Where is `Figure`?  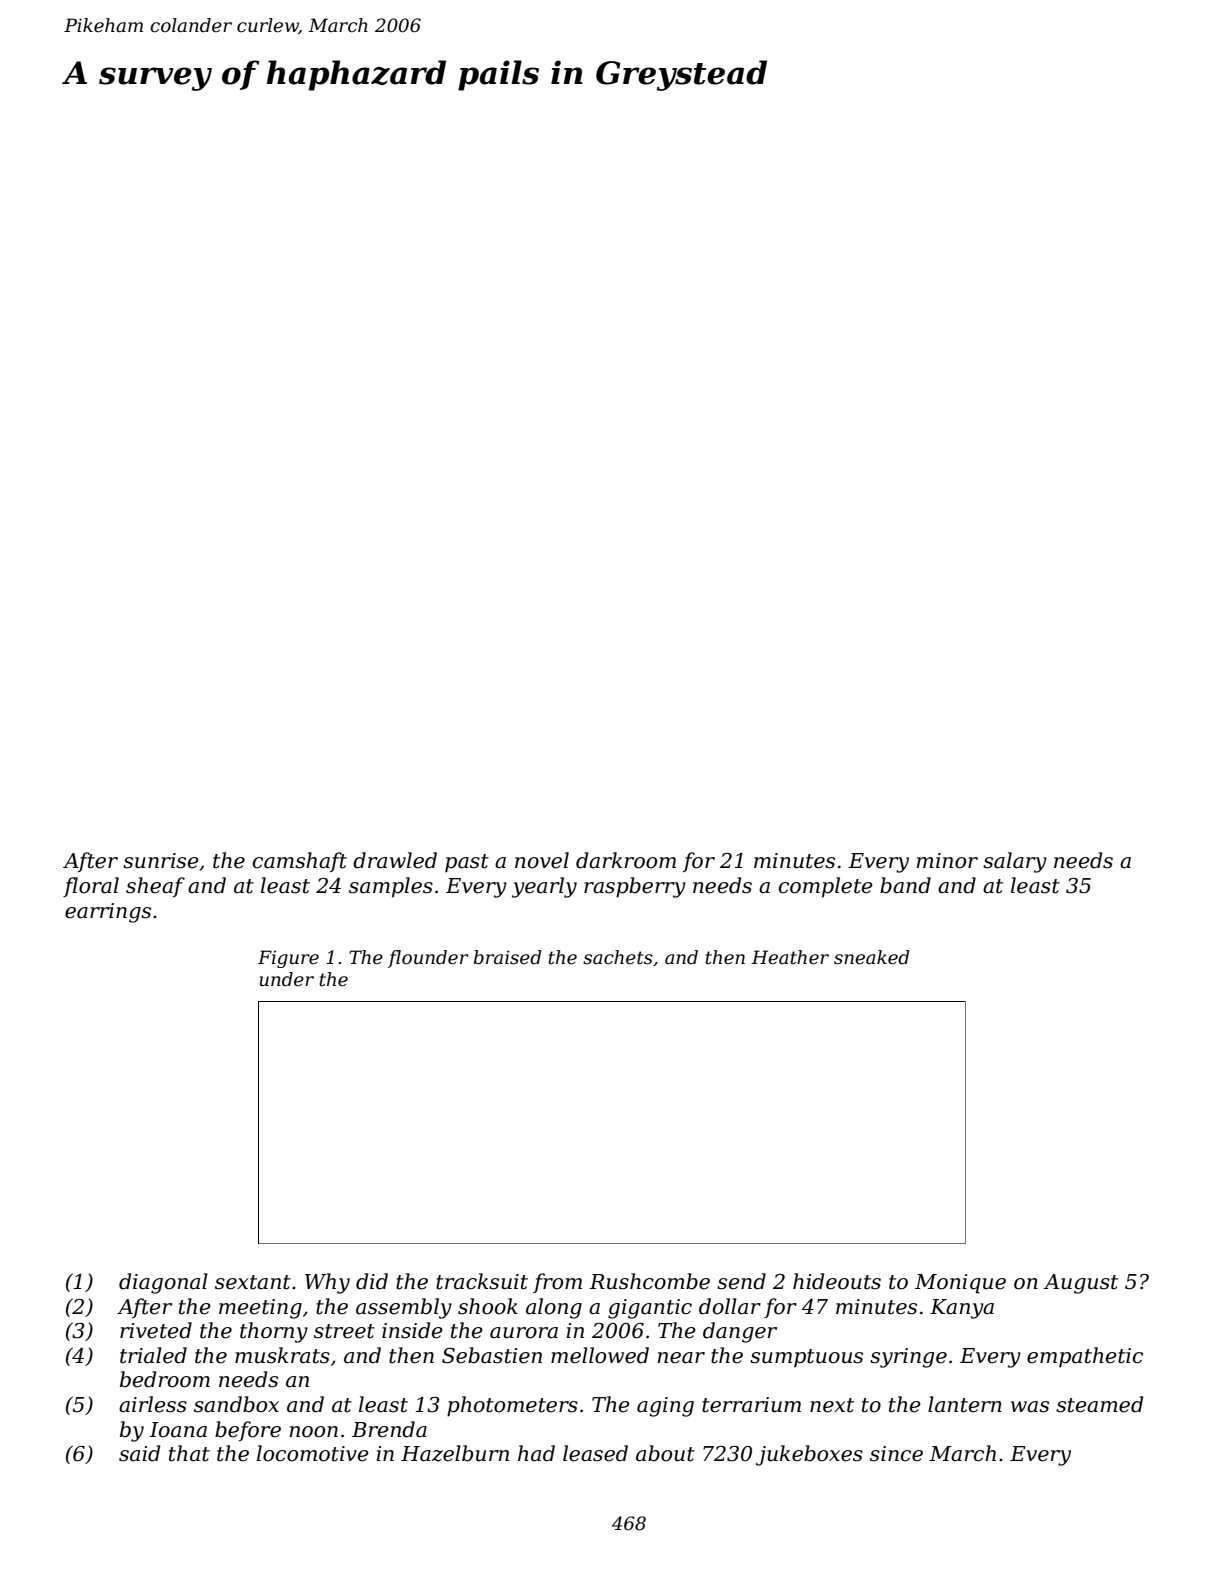 Figure is located at coordinates (288, 959).
